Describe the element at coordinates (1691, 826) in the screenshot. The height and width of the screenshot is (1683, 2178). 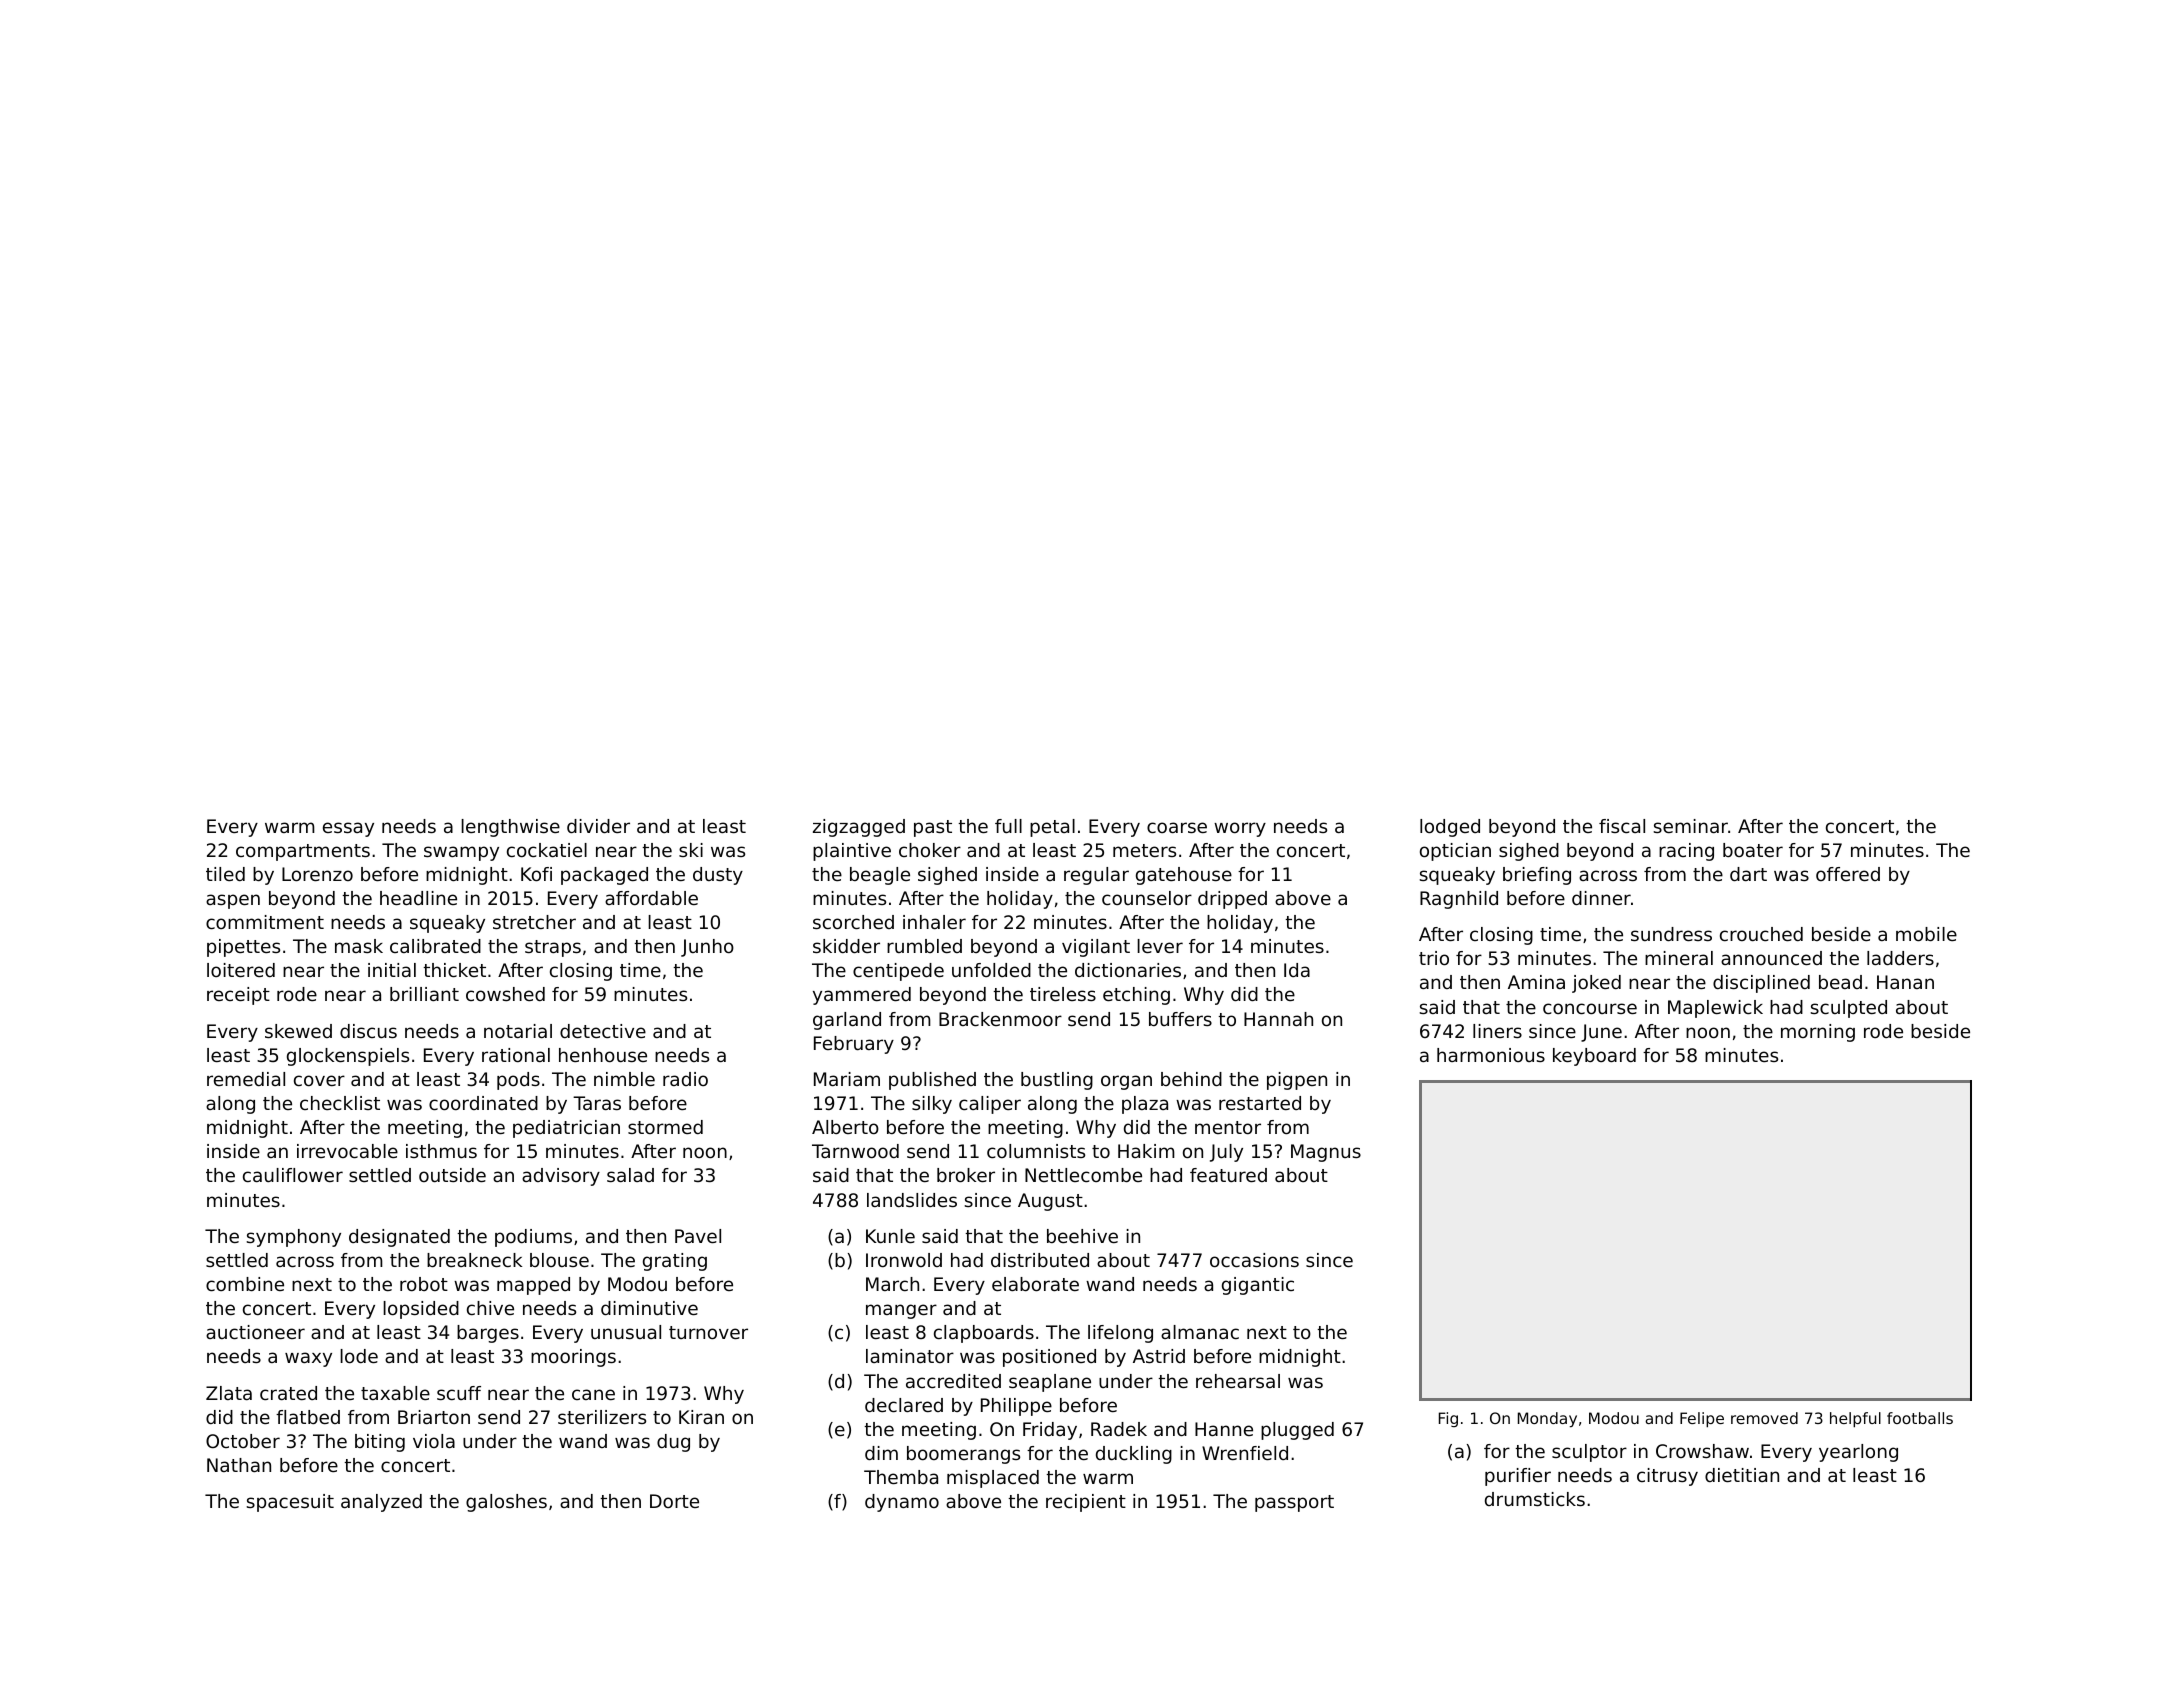
I see `seminar` at that location.
